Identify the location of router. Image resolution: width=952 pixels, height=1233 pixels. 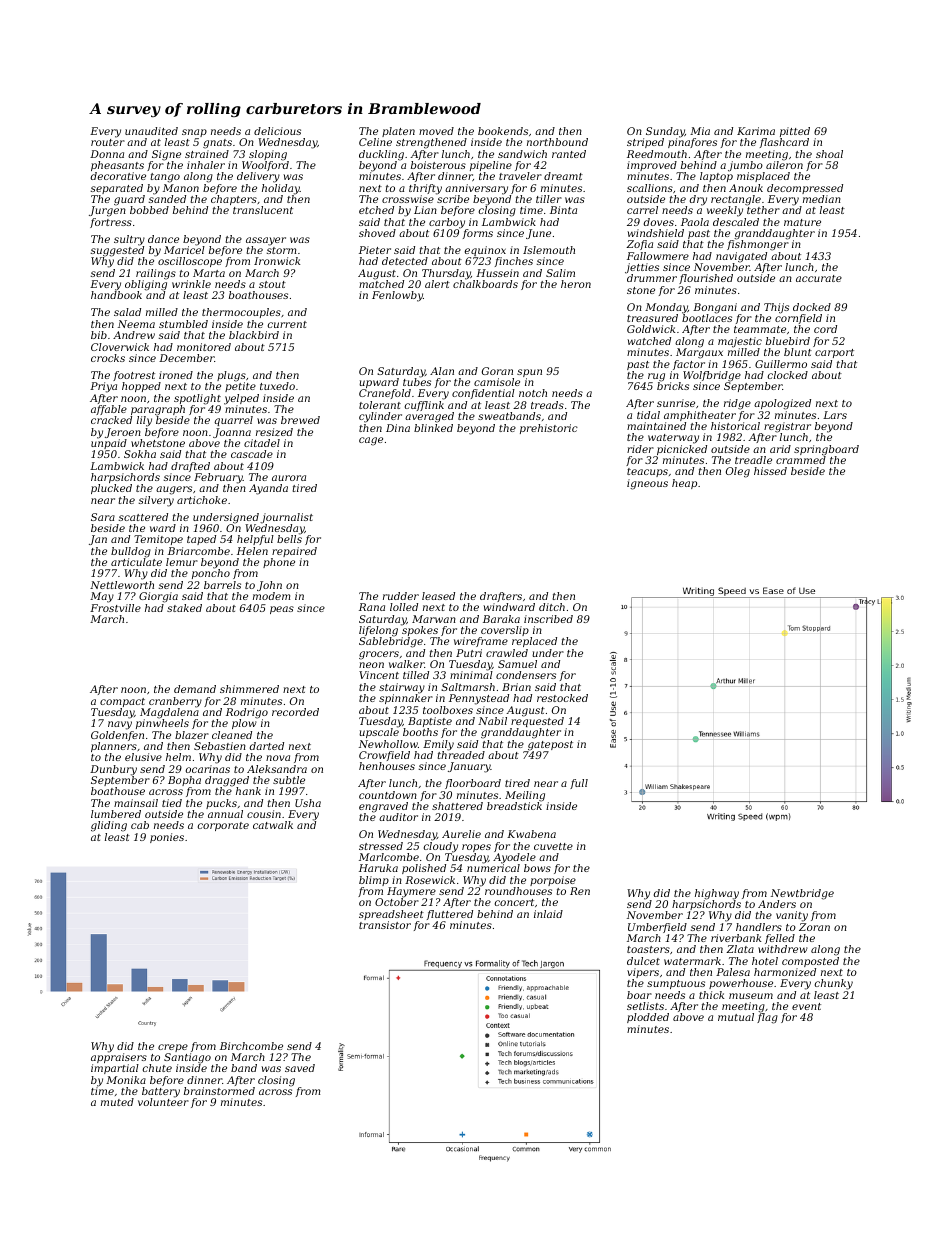
(108, 142).
